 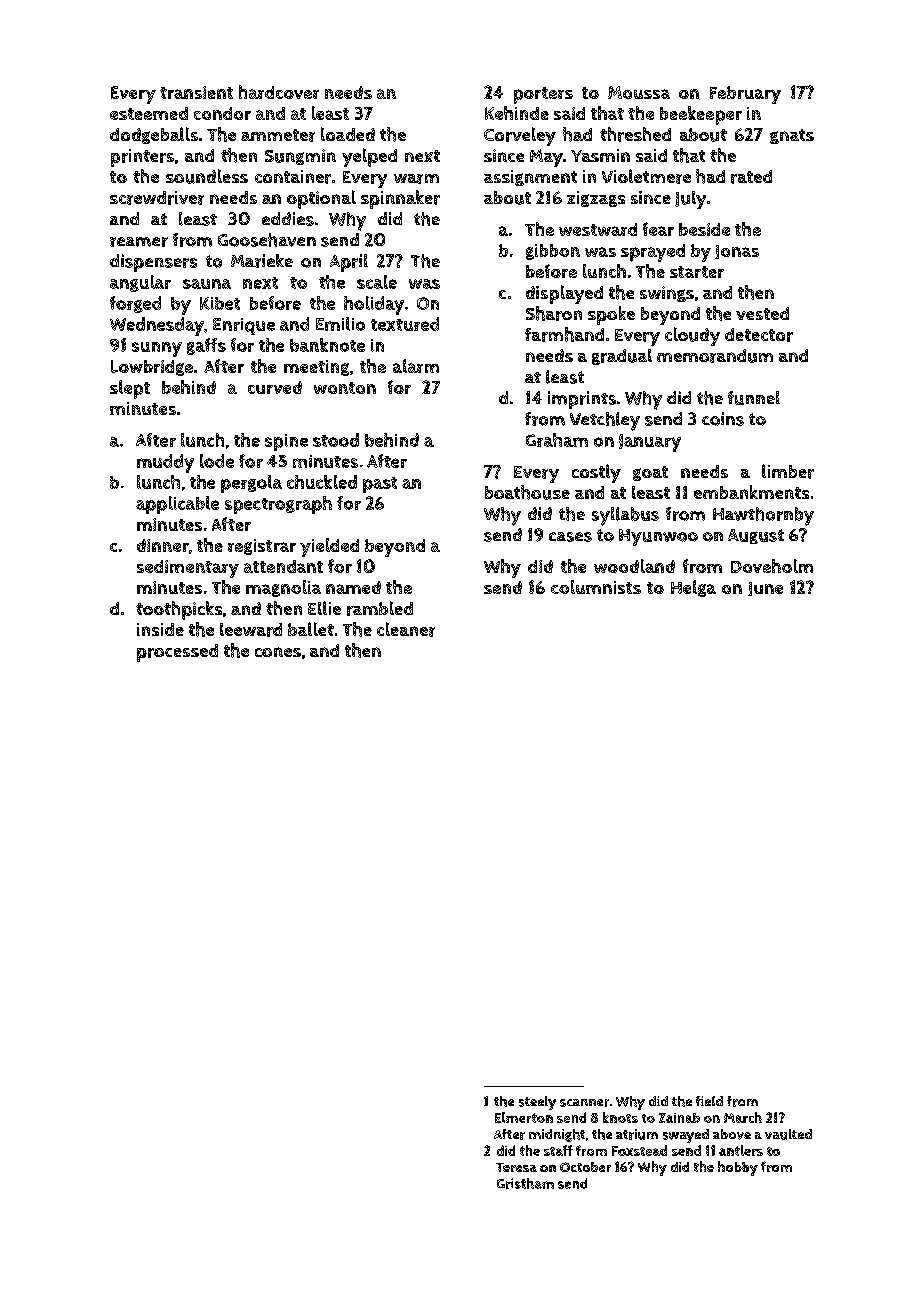 I want to click on assignment, so click(x=530, y=178).
